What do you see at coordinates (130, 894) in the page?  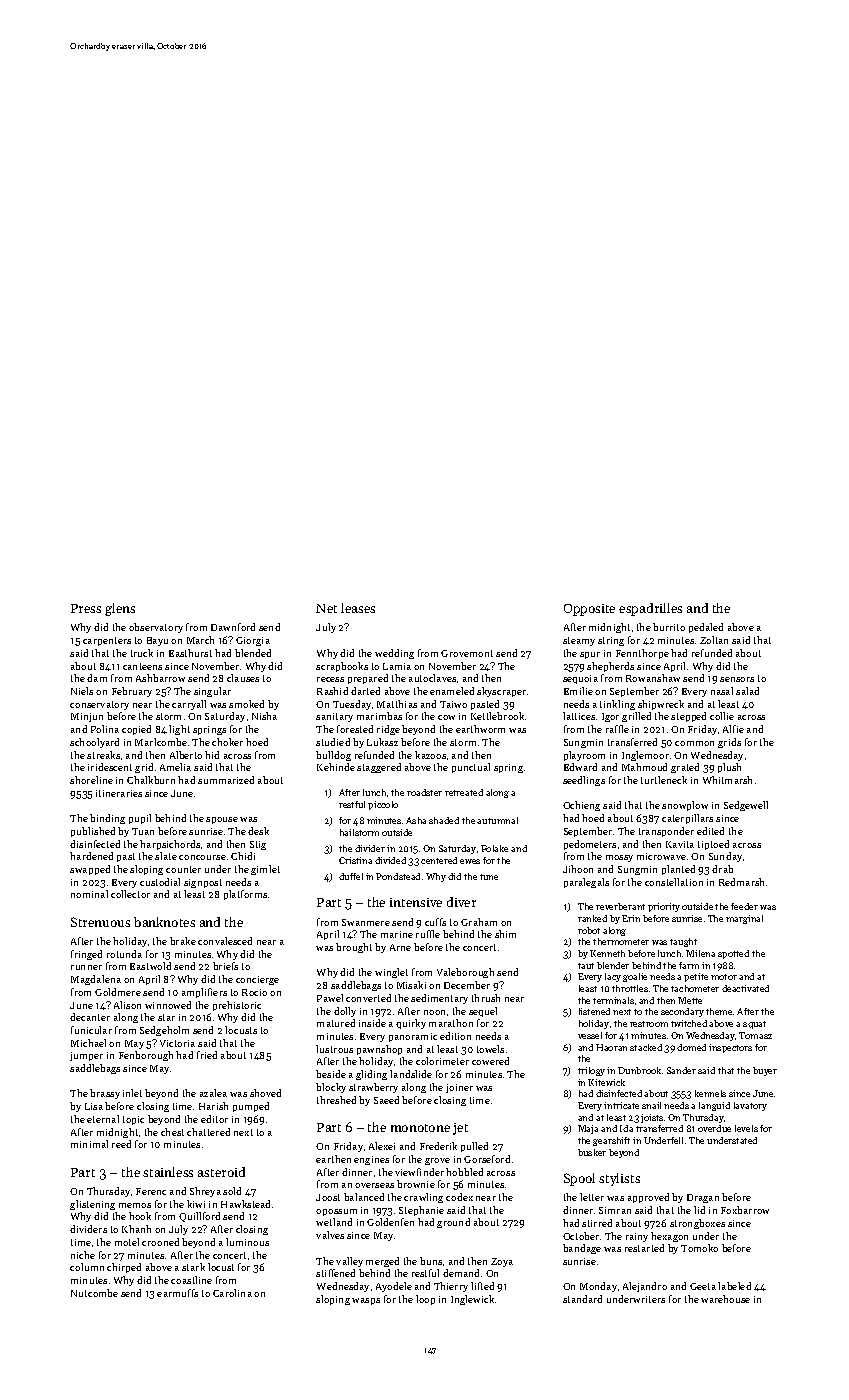 I see `collector` at bounding box center [130, 894].
